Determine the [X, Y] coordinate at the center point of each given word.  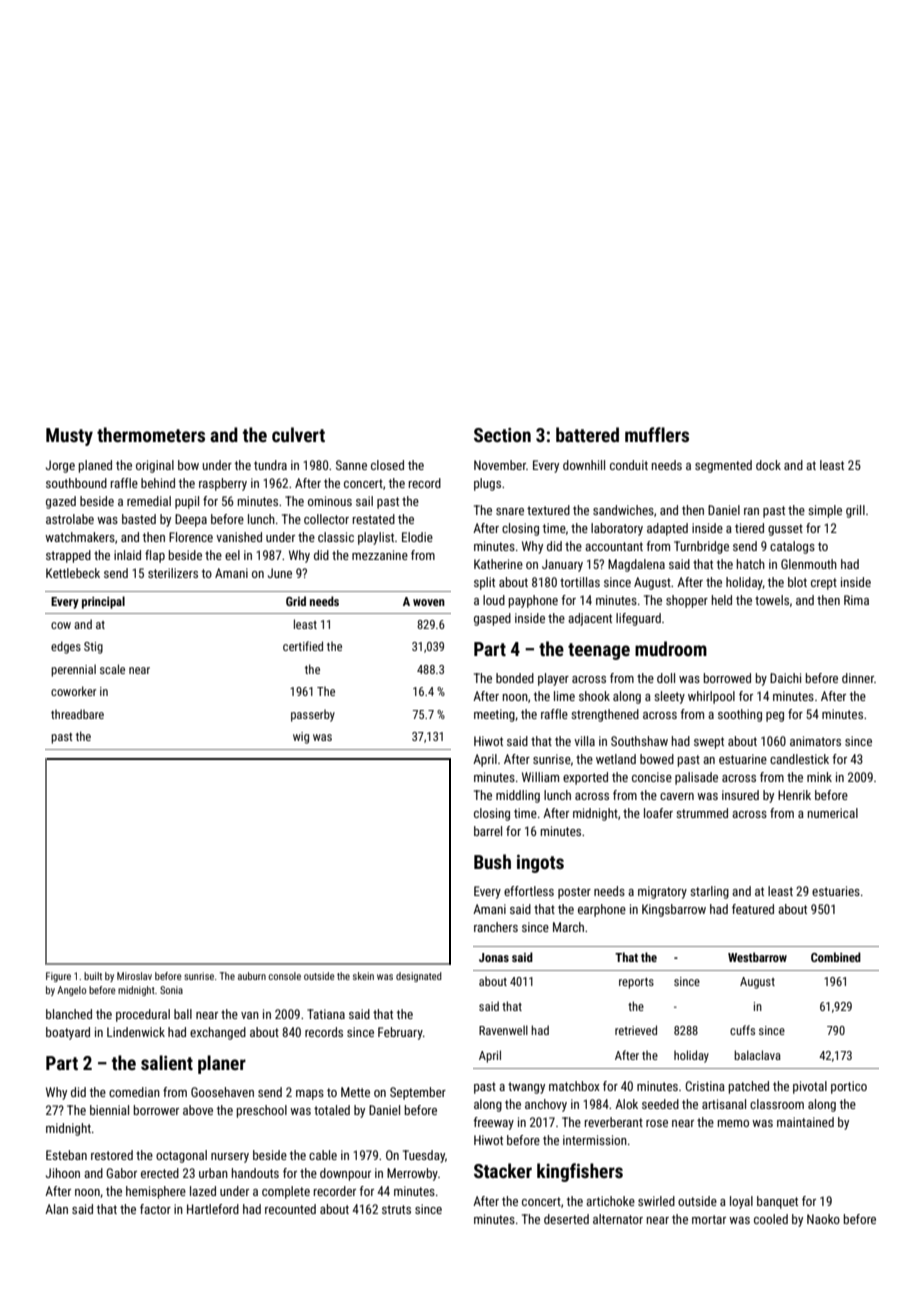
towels [772, 600]
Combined [836, 957]
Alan [56, 1209]
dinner [858, 678]
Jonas [494, 957]
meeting [494, 715]
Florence [191, 537]
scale [112, 669]
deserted [566, 1219]
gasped [492, 619]
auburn [252, 976]
